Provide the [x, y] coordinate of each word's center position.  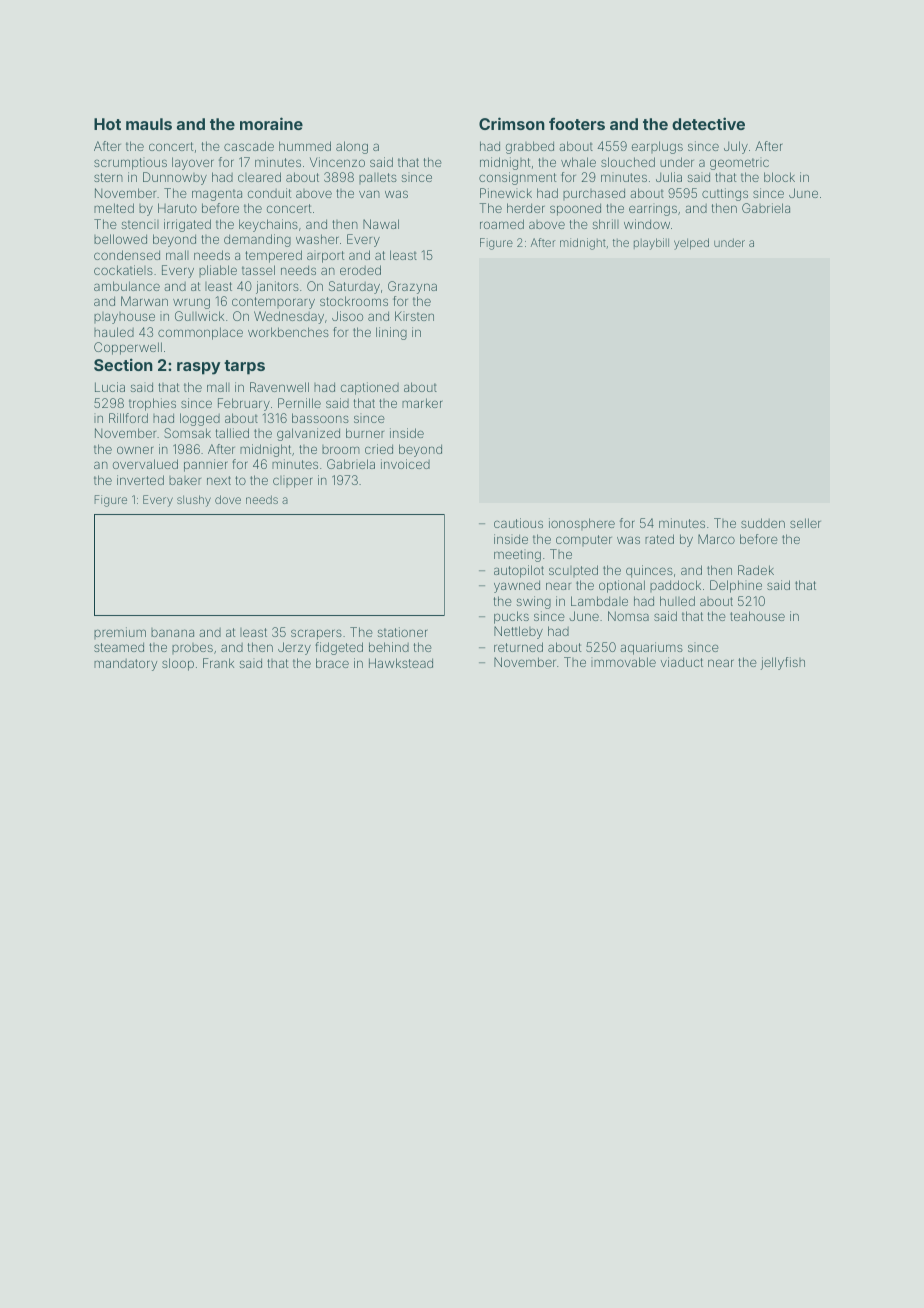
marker [422, 403]
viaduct [682, 662]
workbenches [288, 332]
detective [708, 123]
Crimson [512, 123]
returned [518, 647]
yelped [691, 244]
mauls [149, 124]
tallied [232, 433]
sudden [763, 523]
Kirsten [414, 316]
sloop [178, 664]
